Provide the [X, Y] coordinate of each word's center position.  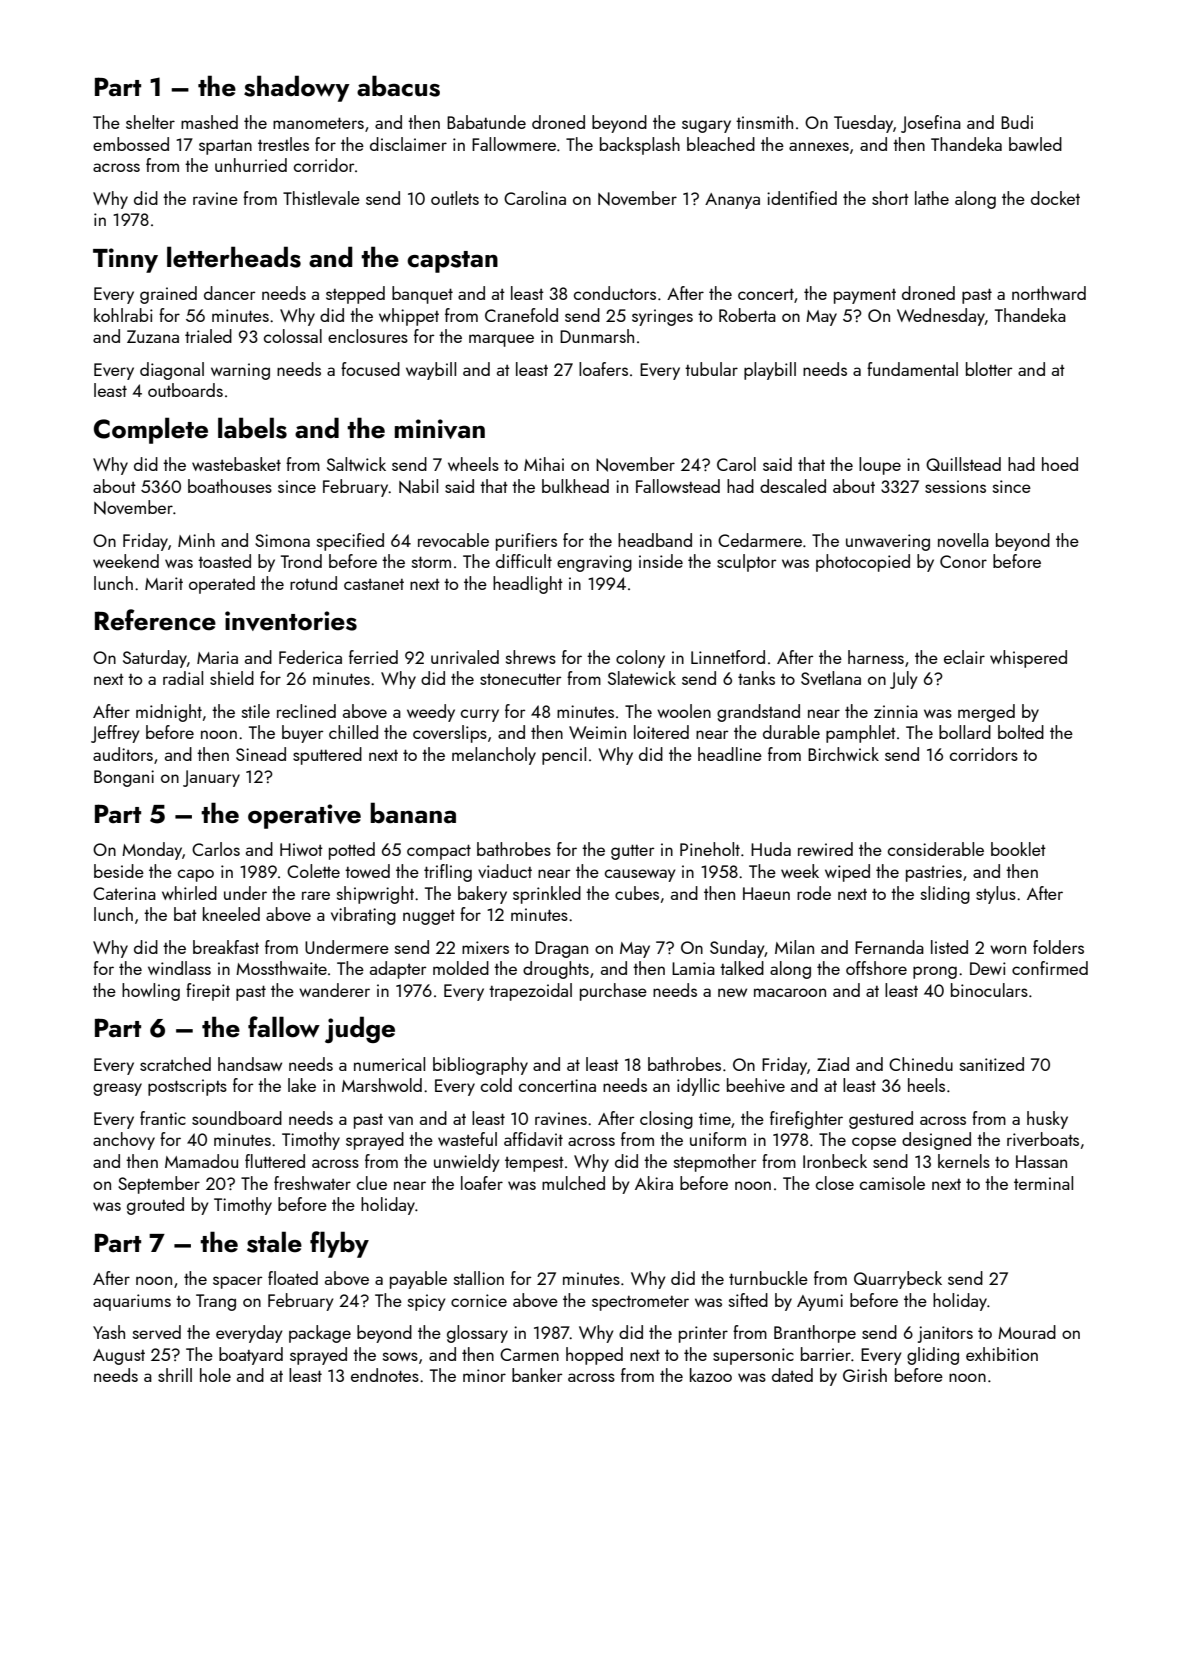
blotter [989, 369]
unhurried [251, 165]
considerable [936, 849]
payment [865, 296]
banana [413, 813]
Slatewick [642, 678]
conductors [615, 293]
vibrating [363, 916]
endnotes [385, 1375]
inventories [291, 621]
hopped [594, 1356]
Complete [151, 430]
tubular [711, 369]
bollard [965, 732]
